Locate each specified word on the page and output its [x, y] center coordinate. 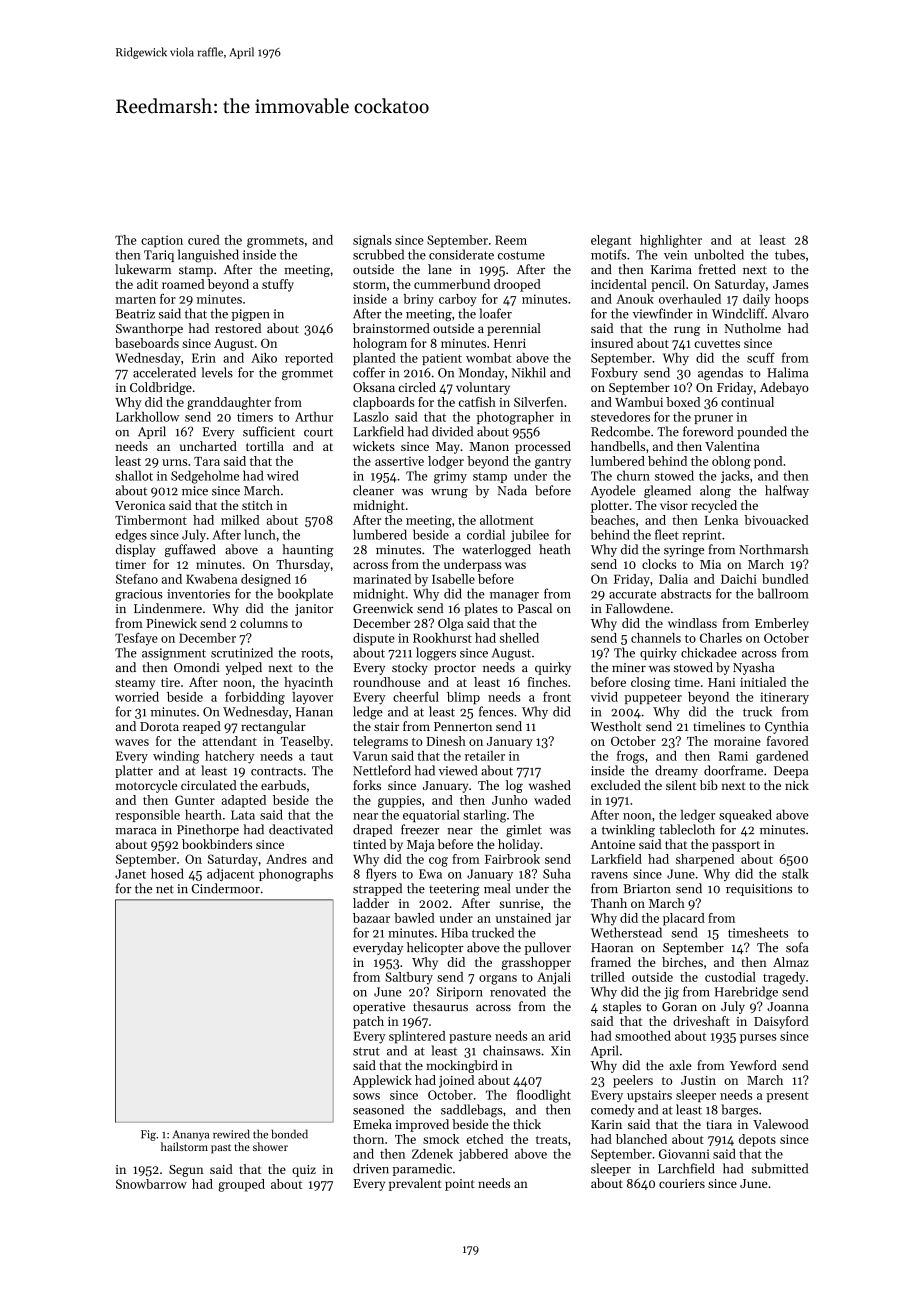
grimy [450, 477]
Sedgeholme [205, 477]
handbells [618, 446]
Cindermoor [226, 888]
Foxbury [614, 373]
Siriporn [460, 993]
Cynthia [787, 727]
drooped [517, 285]
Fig [148, 1135]
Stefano [137, 579]
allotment [507, 520]
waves [132, 742]
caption [162, 241]
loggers [436, 654]
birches [682, 962]
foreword [708, 431]
